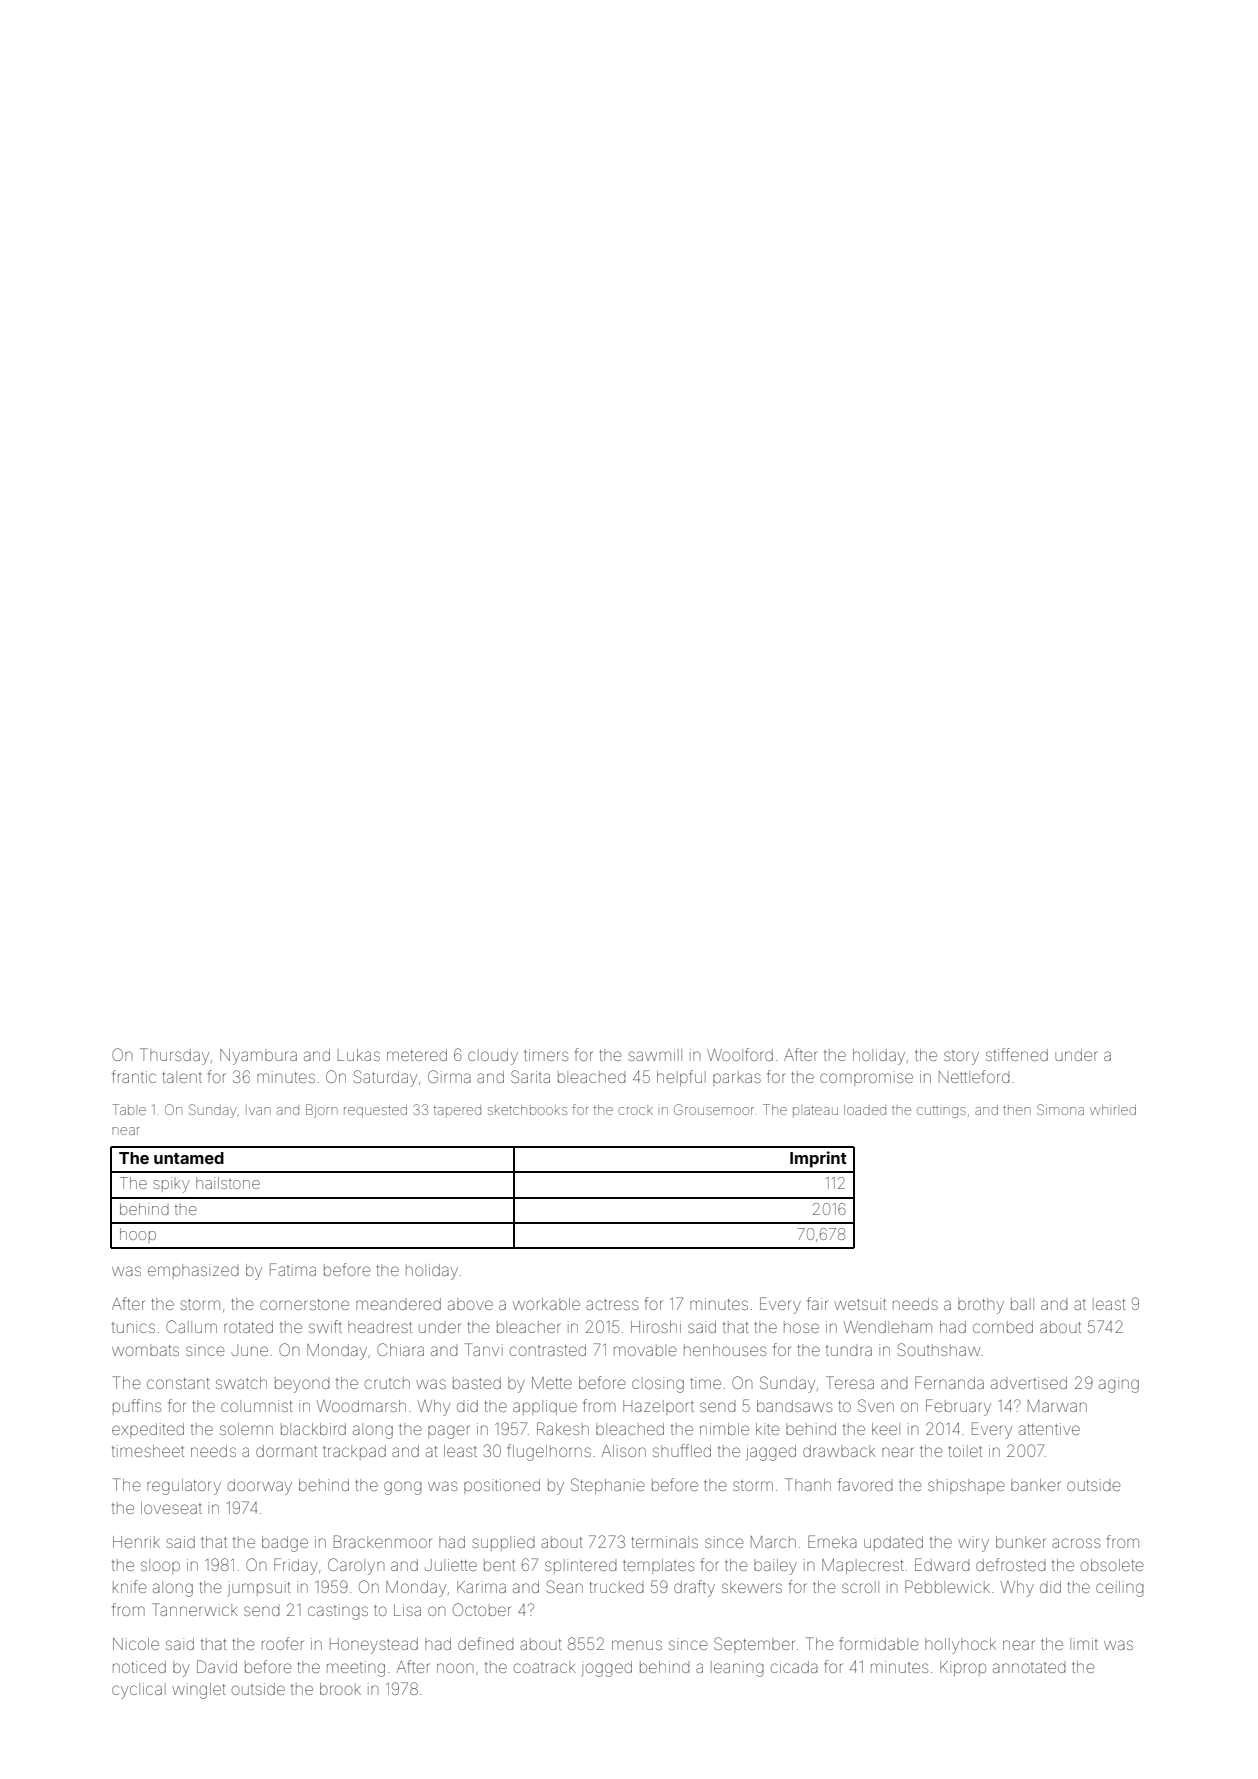  I want to click on Thursday, so click(174, 1056).
